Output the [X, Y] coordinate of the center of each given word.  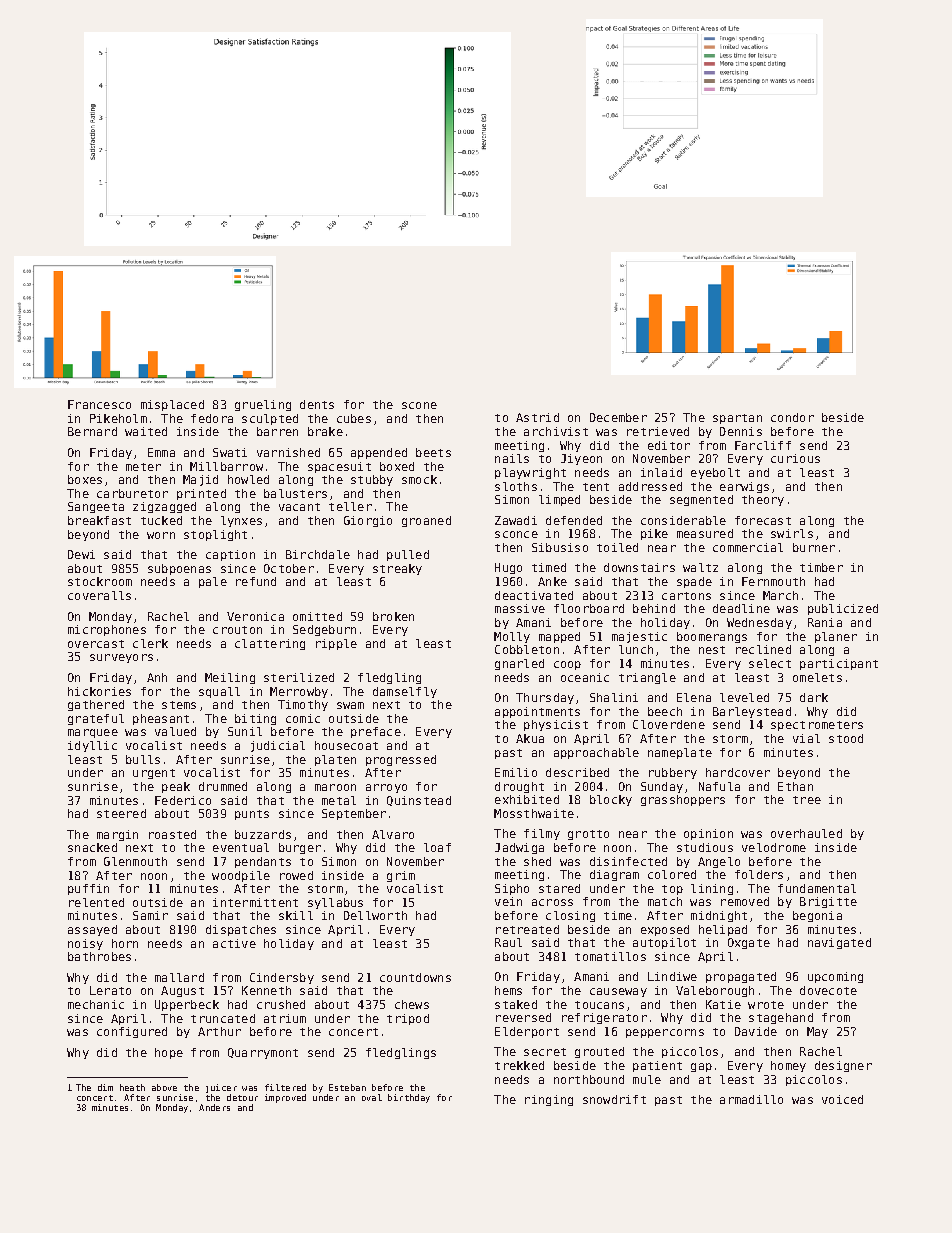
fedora [212, 418]
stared [559, 888]
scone [419, 405]
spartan [737, 419]
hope [169, 1053]
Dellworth [375, 915]
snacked [92, 847]
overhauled [806, 833]
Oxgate [749, 943]
